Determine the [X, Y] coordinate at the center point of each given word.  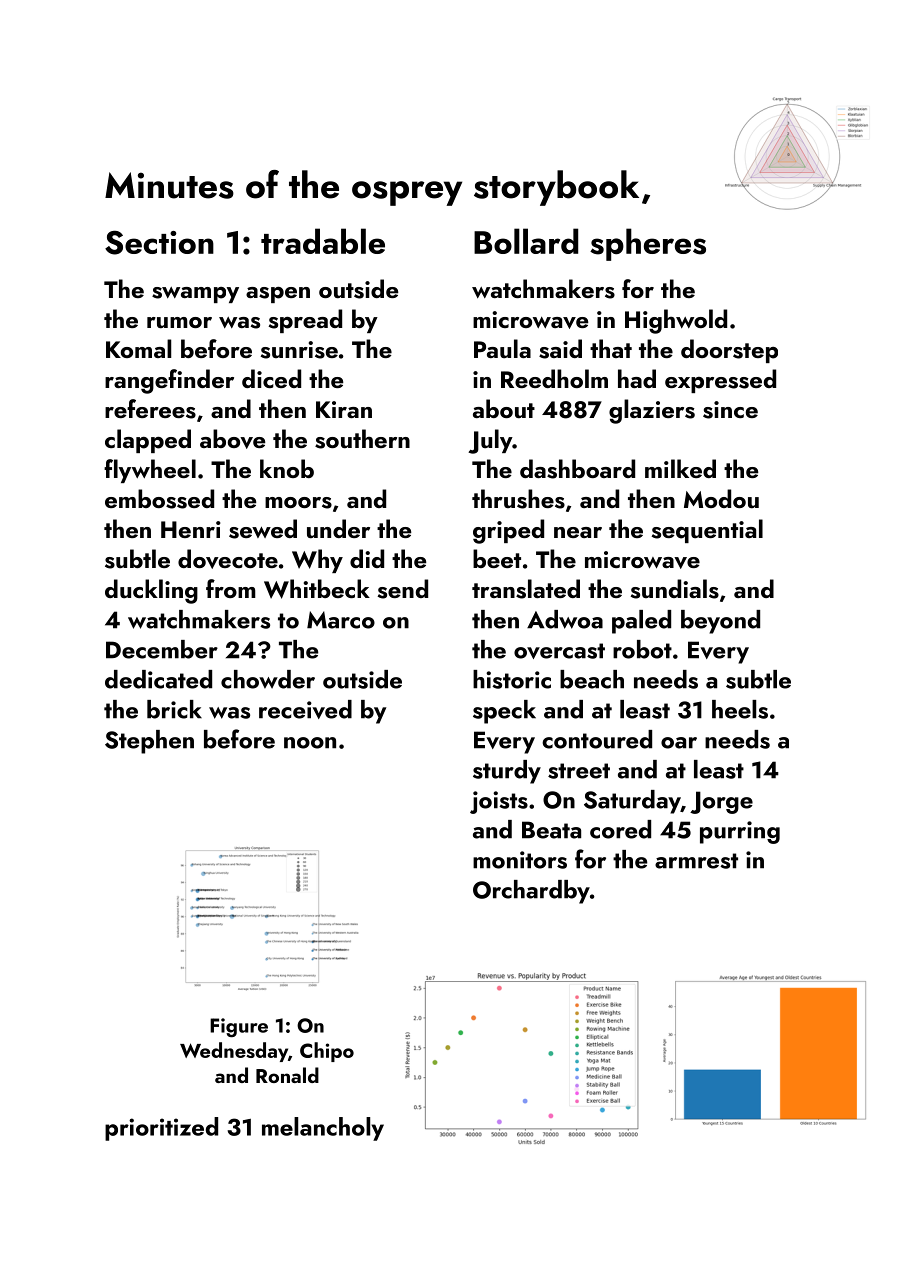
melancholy [323, 1129]
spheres [648, 244]
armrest [696, 861]
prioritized [161, 1129]
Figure [239, 1027]
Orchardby [531, 892]
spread [305, 321]
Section [159, 242]
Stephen [149, 742]
